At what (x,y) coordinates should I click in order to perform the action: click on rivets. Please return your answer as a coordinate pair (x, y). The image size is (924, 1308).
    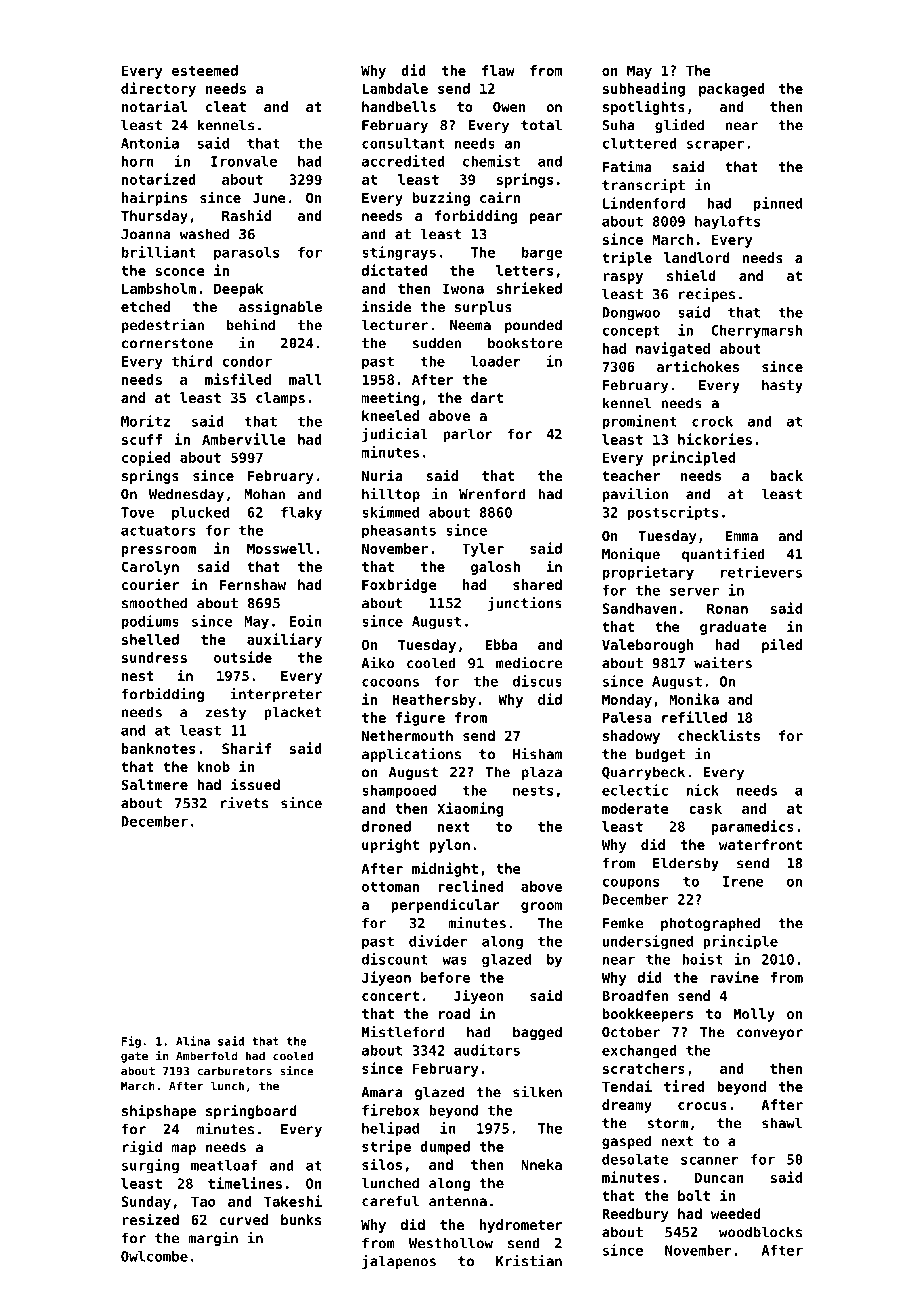
    Looking at the image, I should click on (244, 803).
